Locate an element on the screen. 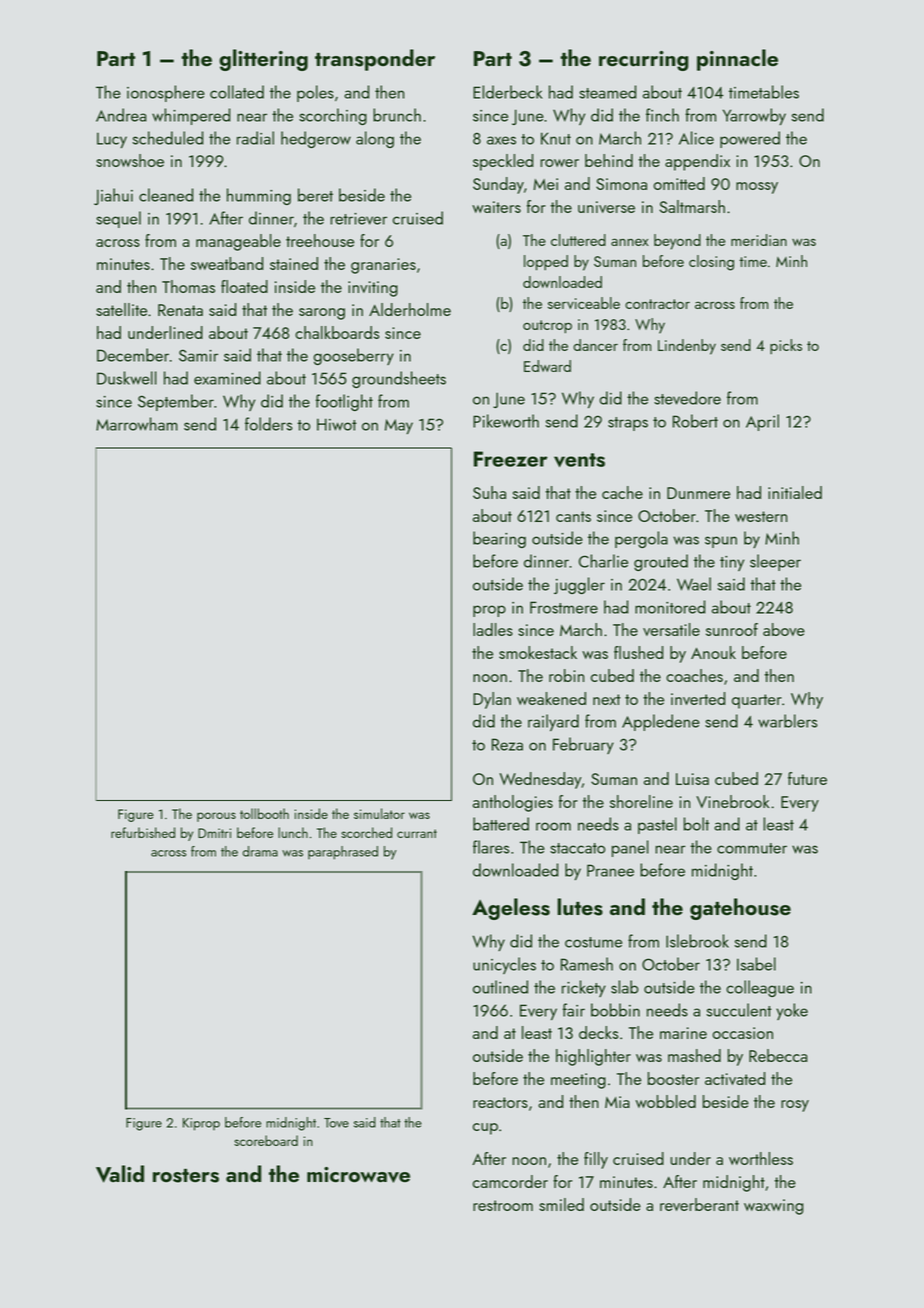  Dylan is located at coordinates (492, 700).
